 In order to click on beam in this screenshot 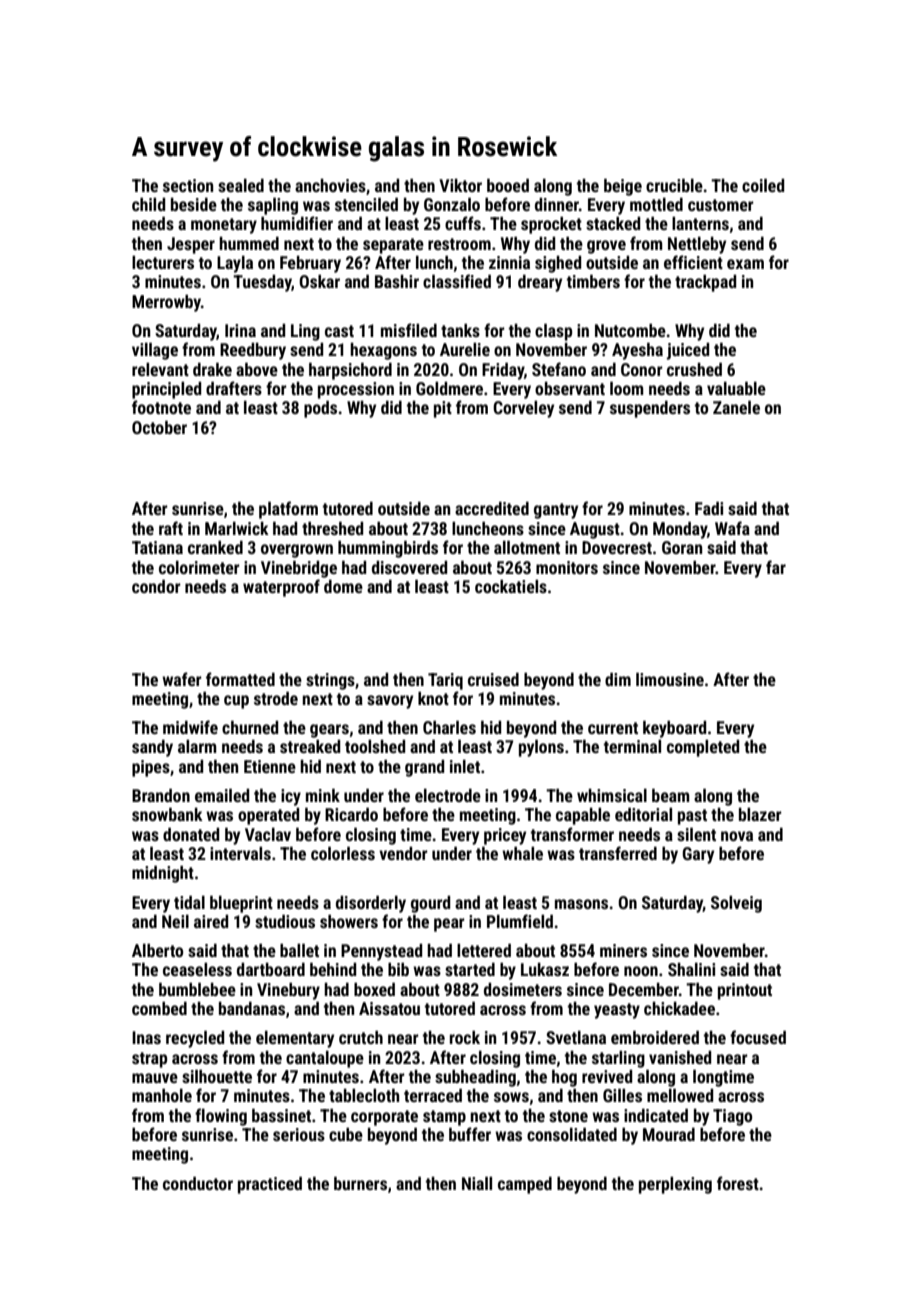, I will do `click(671, 795)`.
